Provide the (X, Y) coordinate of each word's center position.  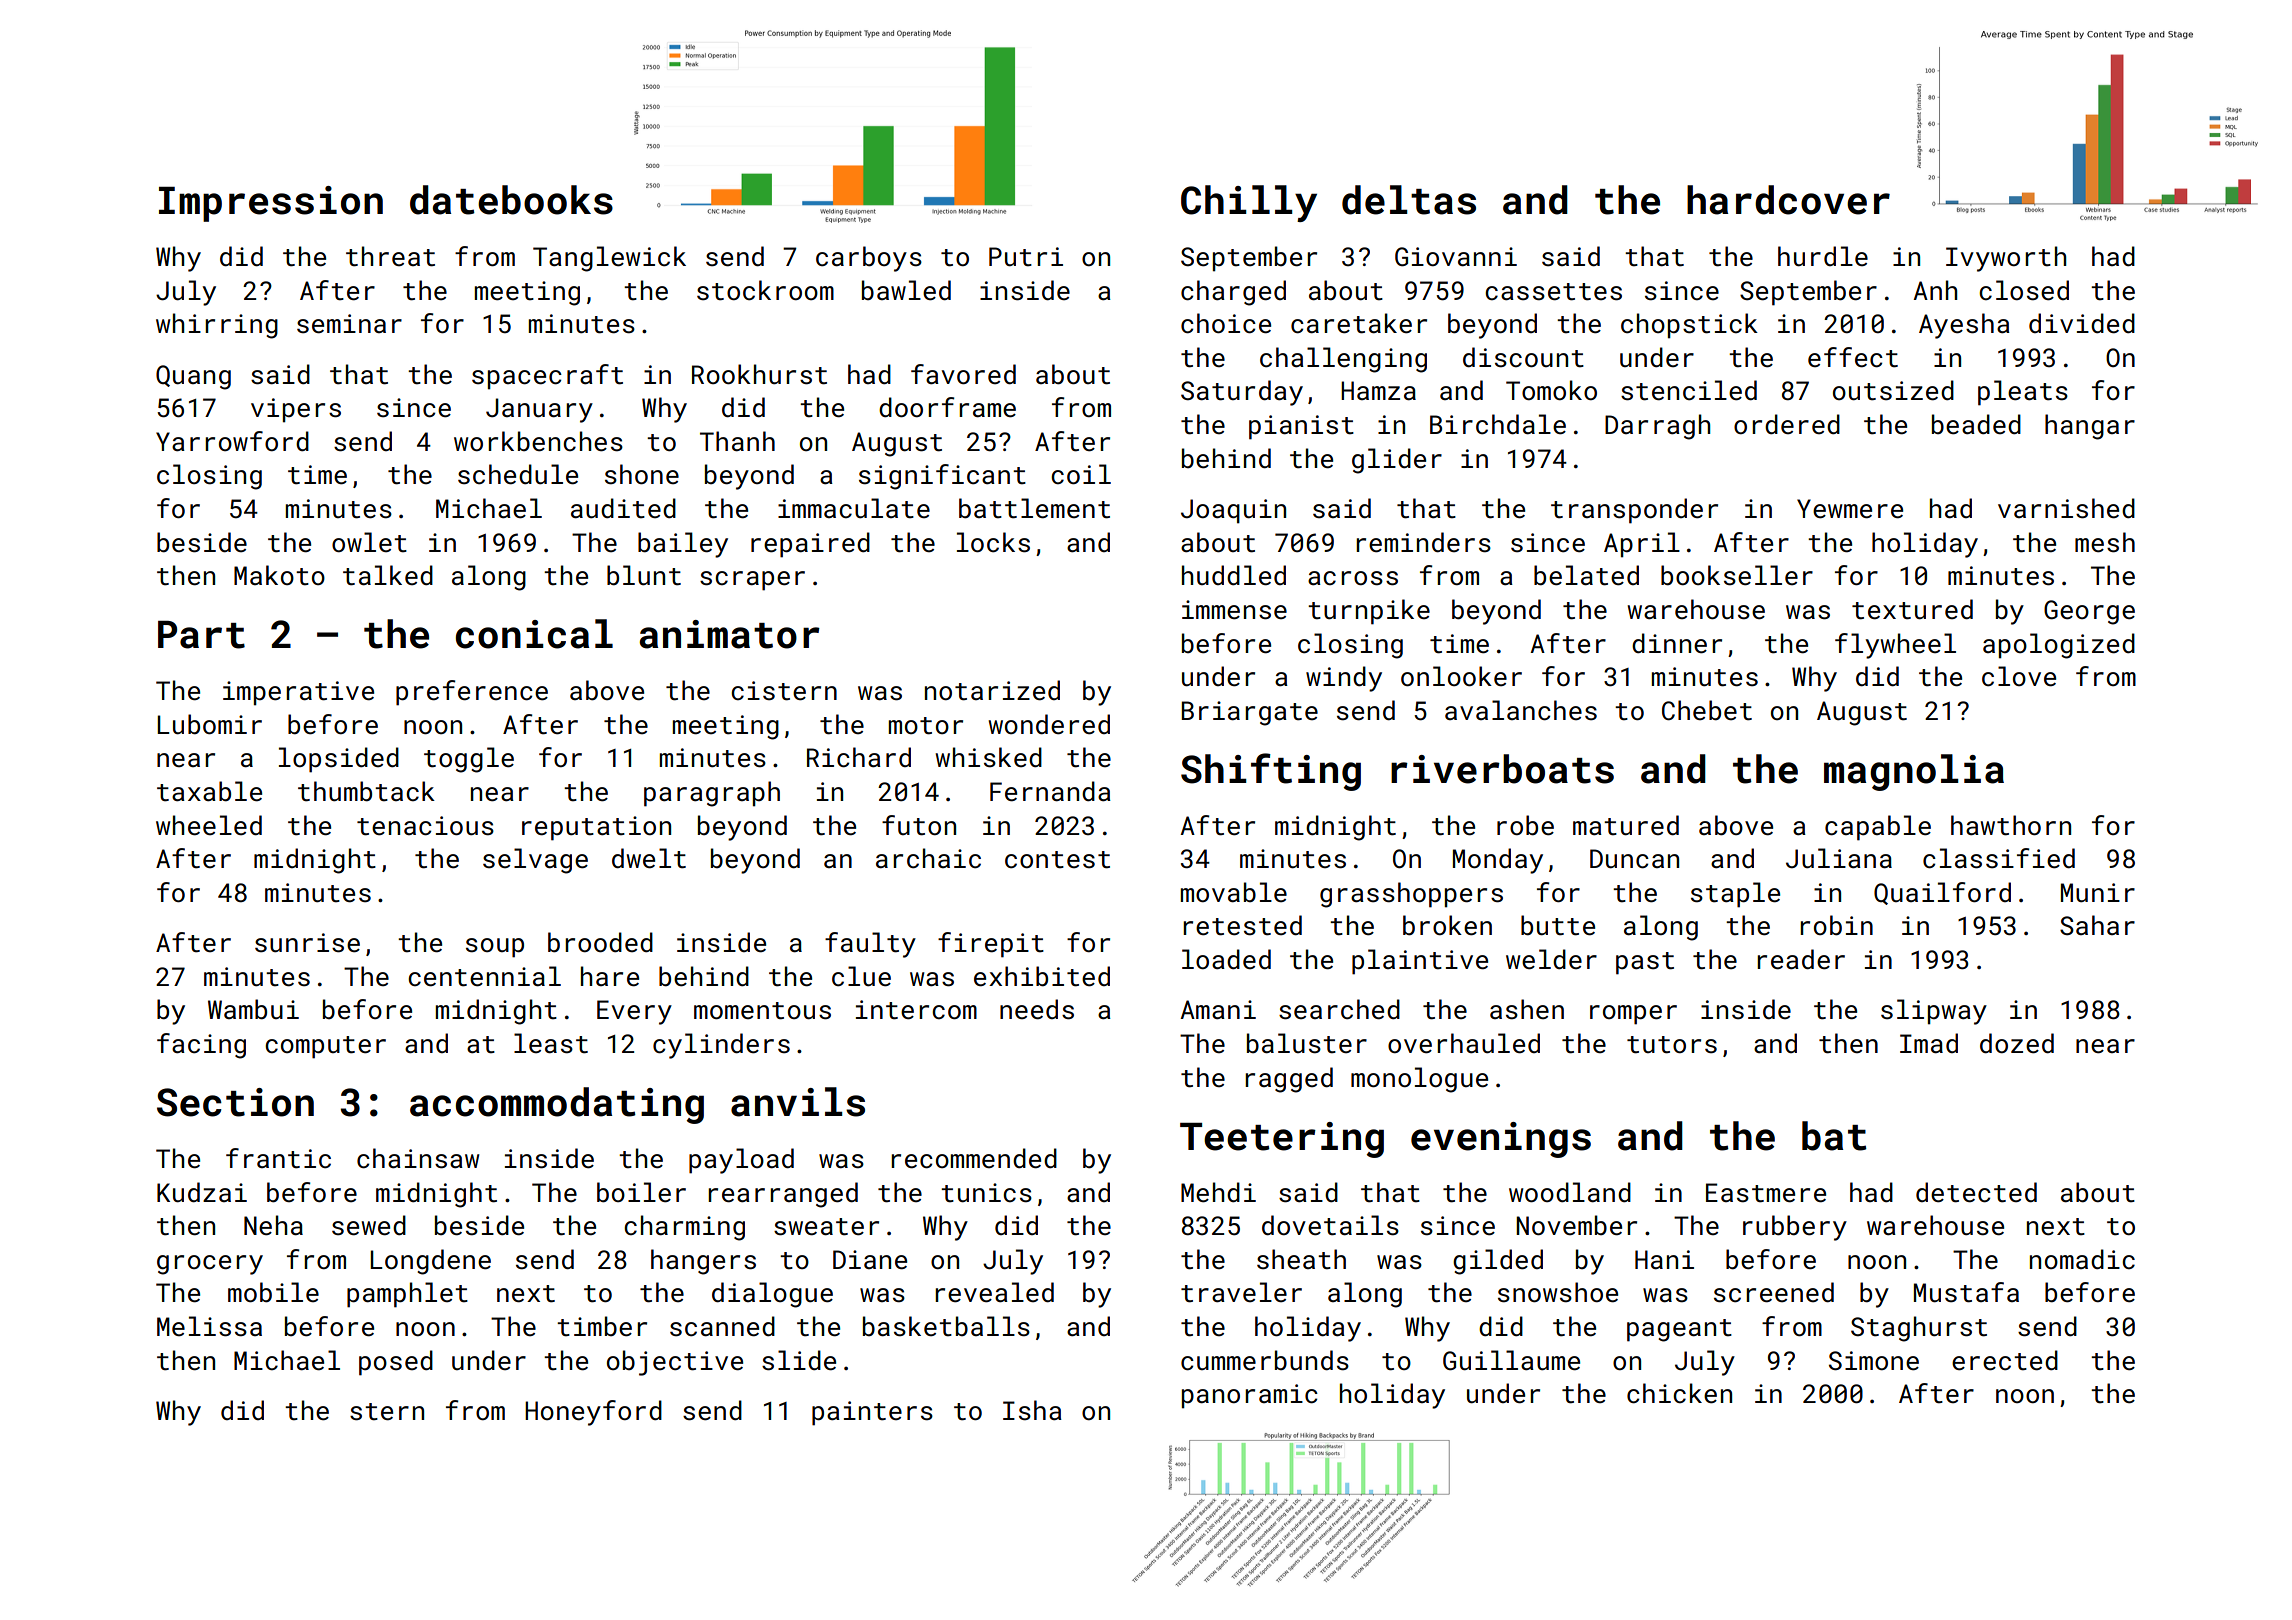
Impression (271, 204)
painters (872, 1413)
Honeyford (593, 1413)
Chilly (1249, 203)
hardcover (1788, 200)
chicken (1679, 1393)
